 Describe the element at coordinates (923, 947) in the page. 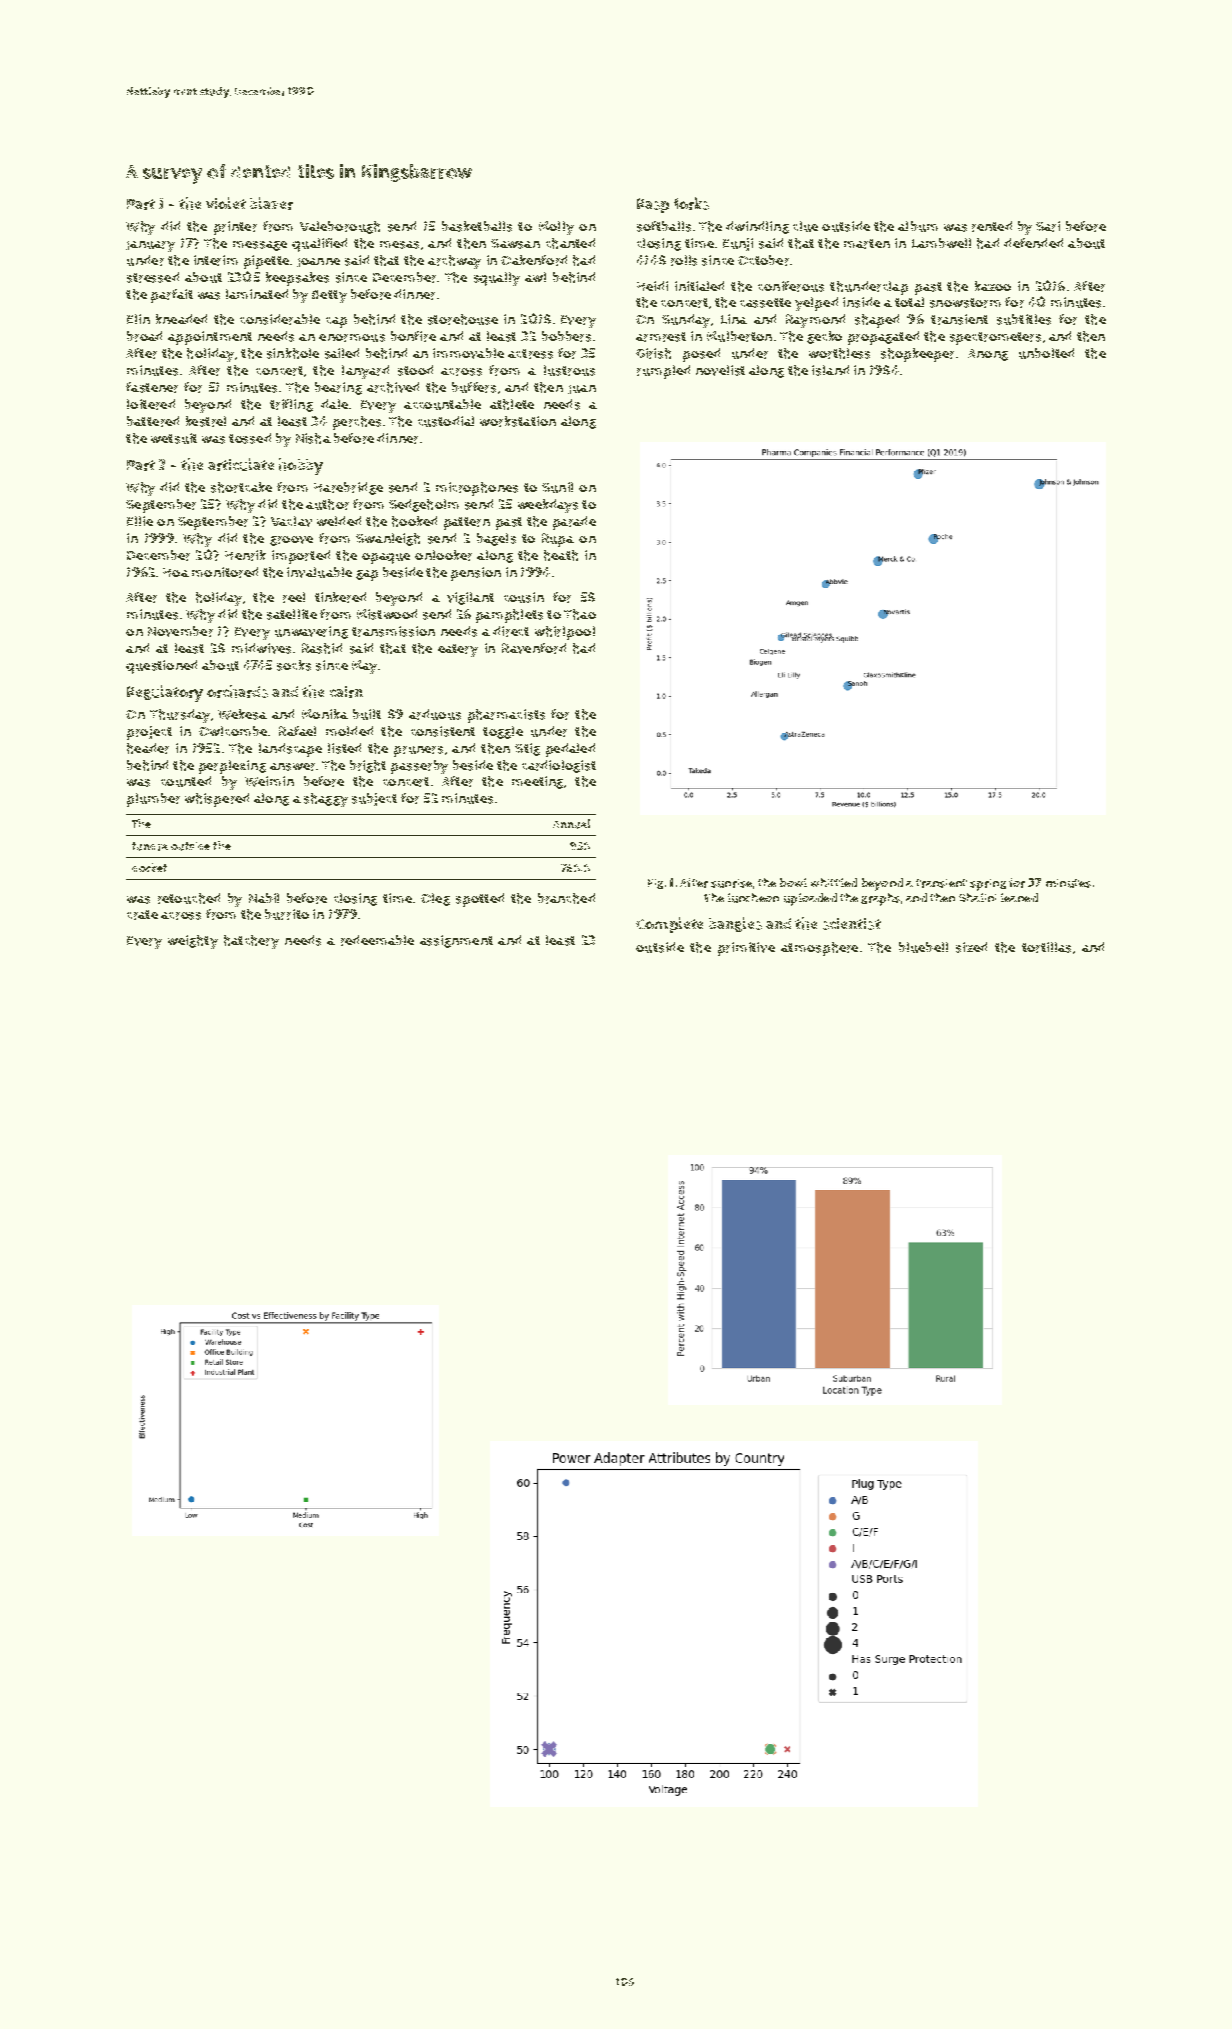

I see `bluebell` at that location.
